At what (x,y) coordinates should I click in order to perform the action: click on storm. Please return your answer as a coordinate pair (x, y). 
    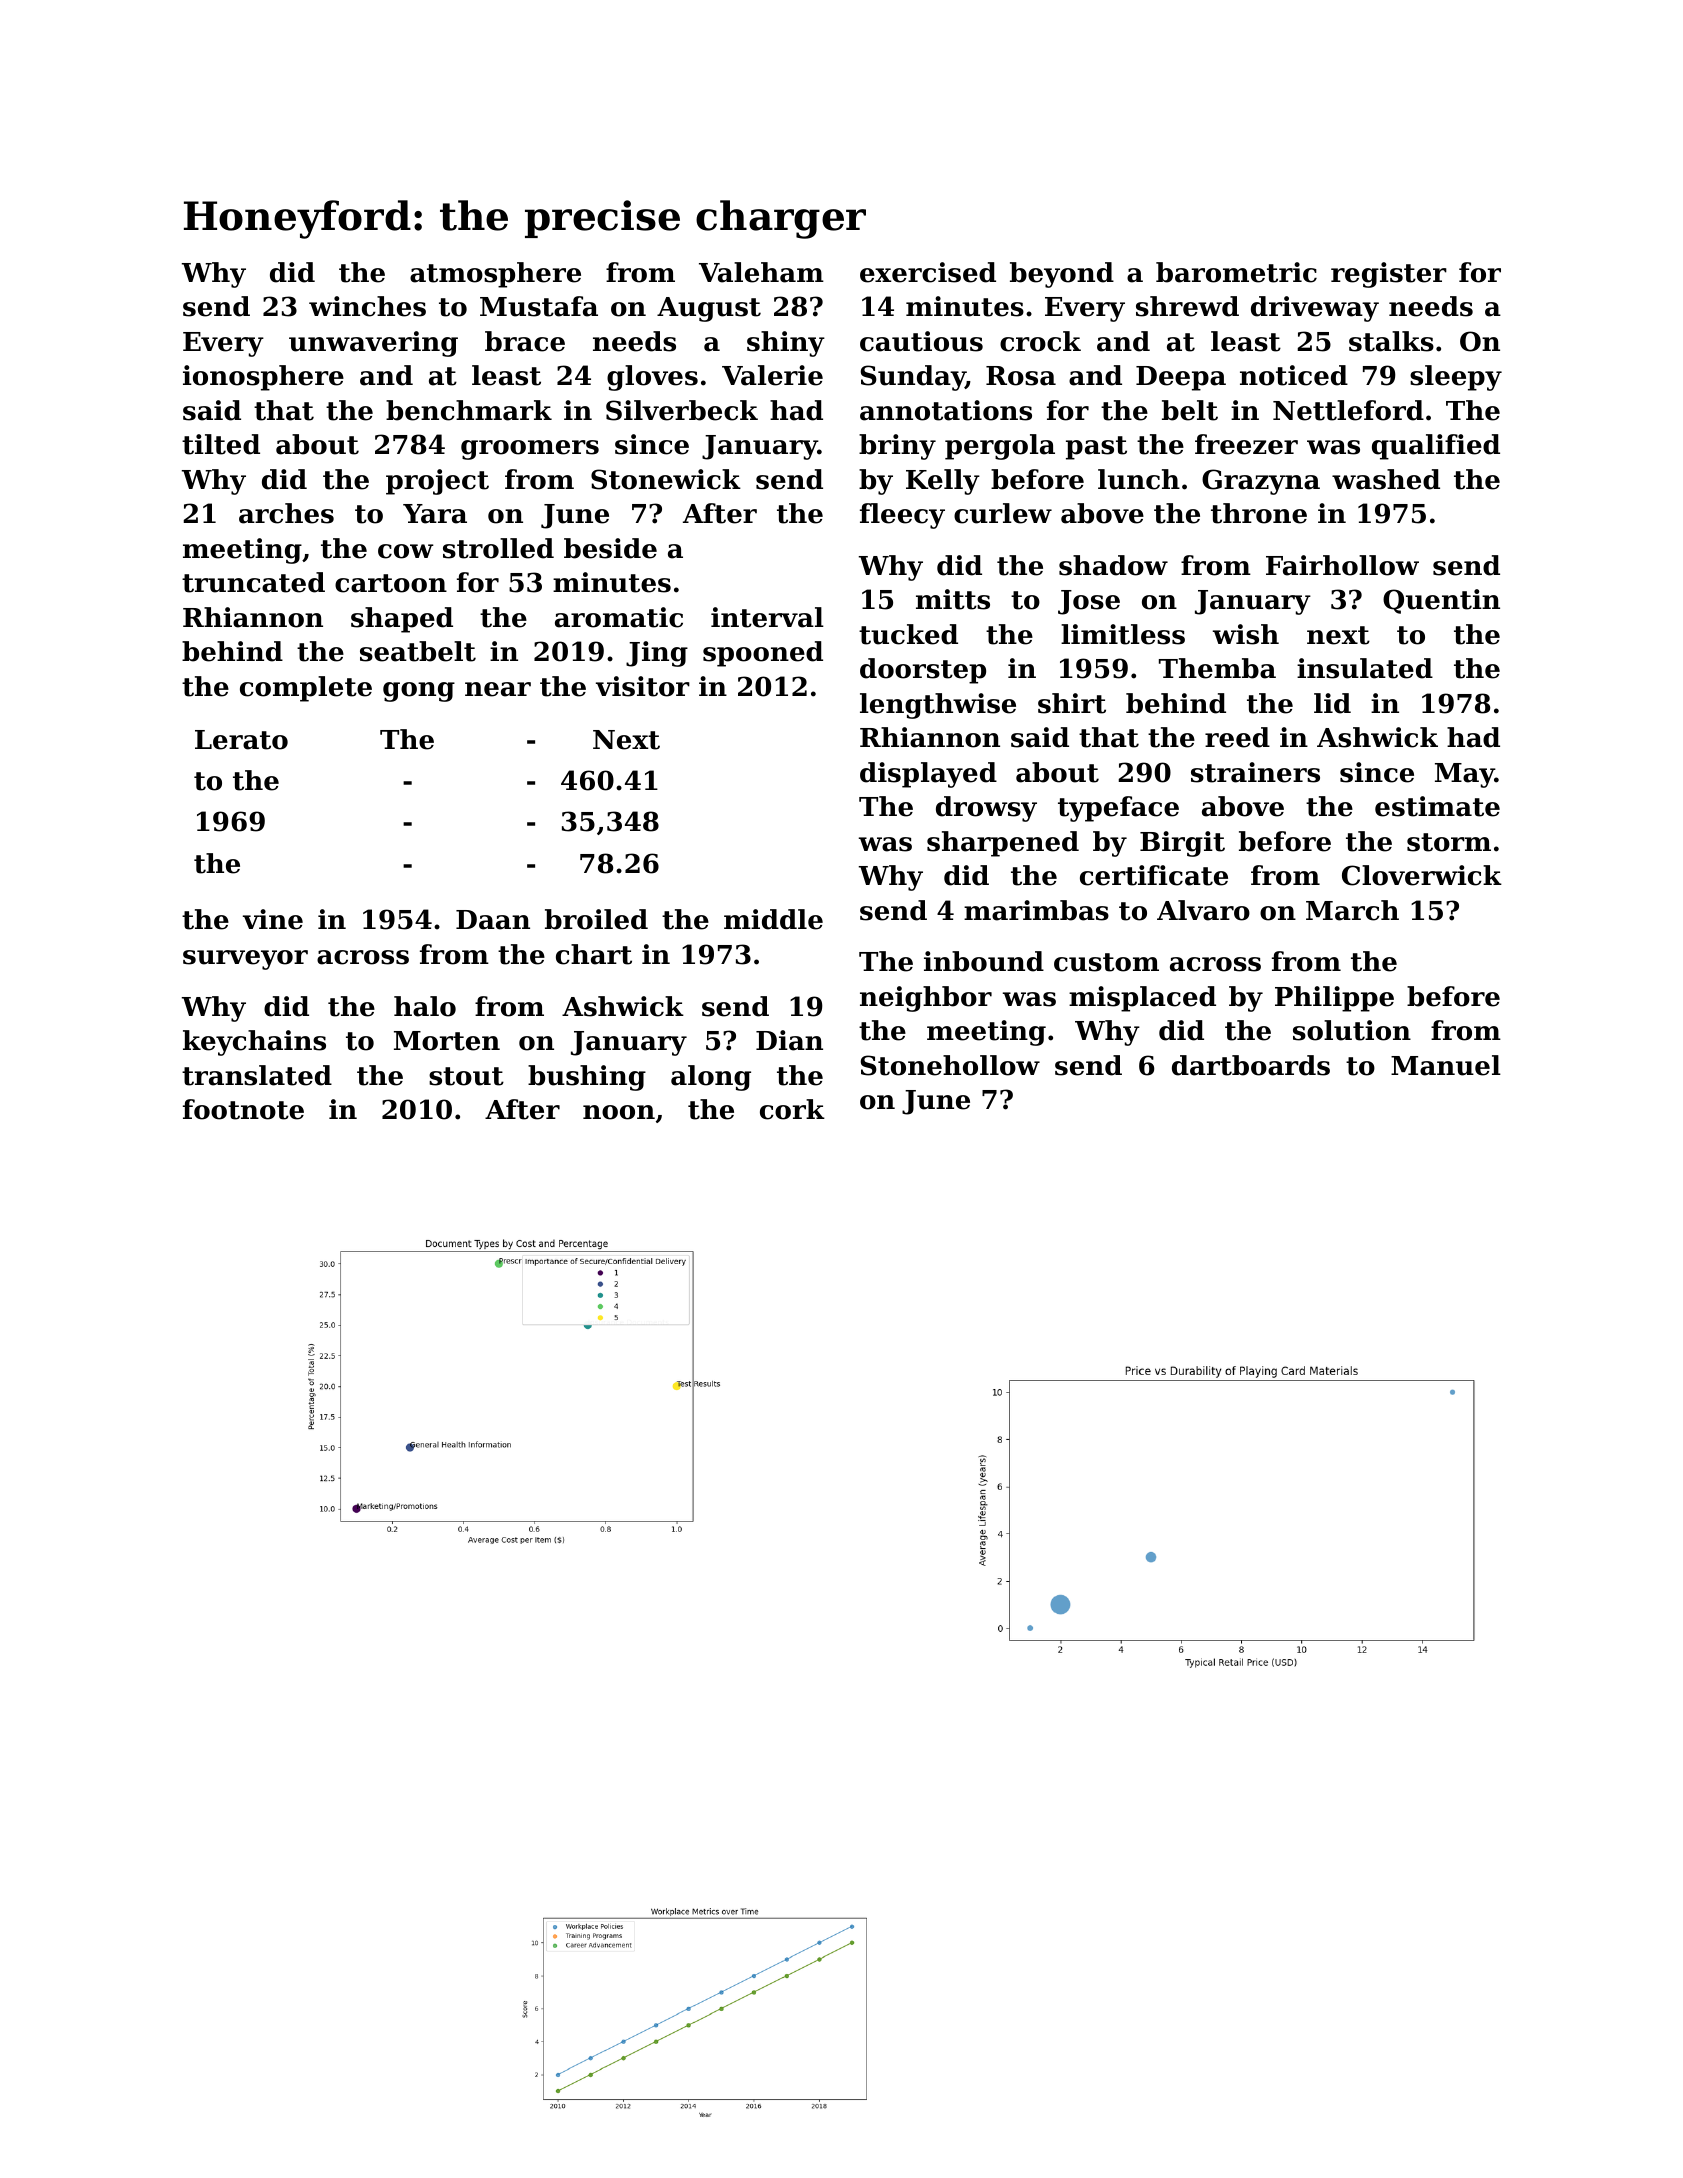
    Looking at the image, I should click on (1449, 842).
